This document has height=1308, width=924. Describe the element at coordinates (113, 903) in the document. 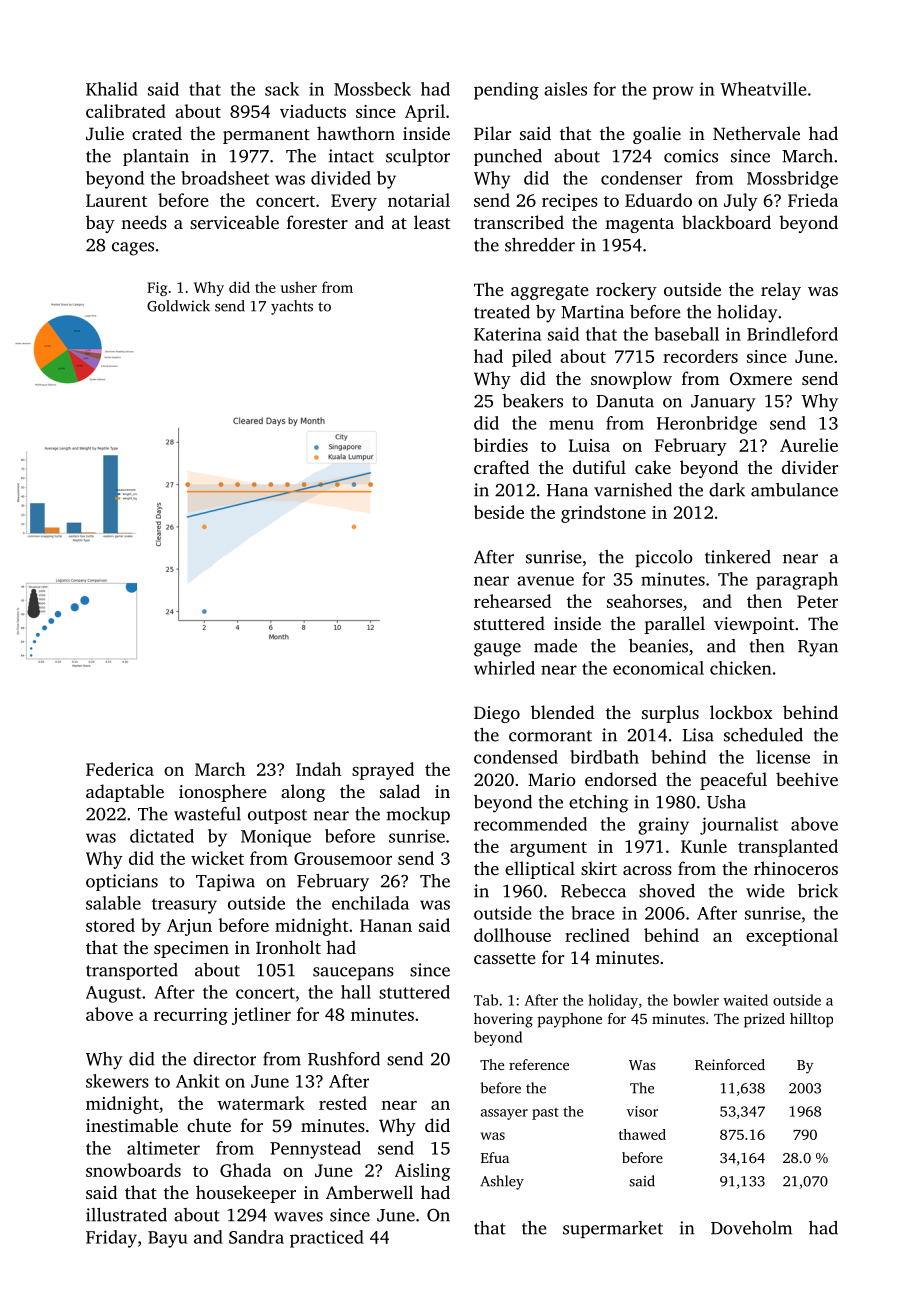

I see `salable` at that location.
